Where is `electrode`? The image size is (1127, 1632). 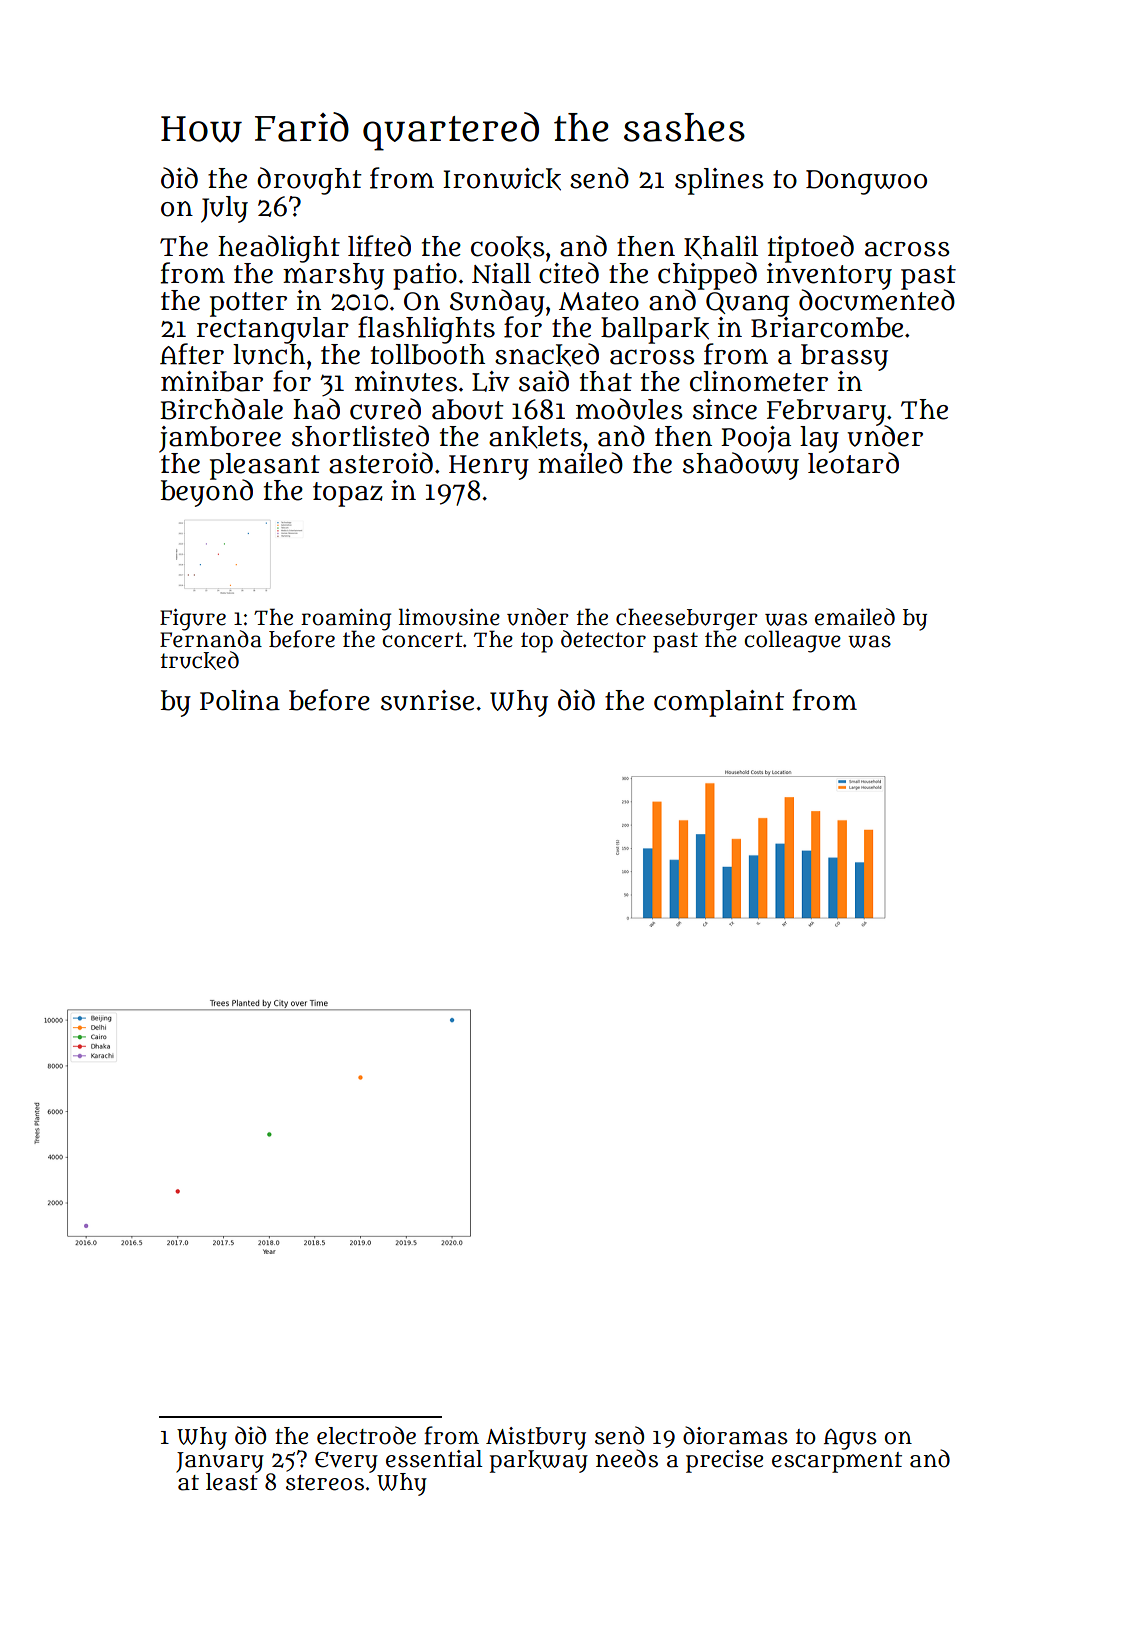 electrode is located at coordinates (366, 1435).
